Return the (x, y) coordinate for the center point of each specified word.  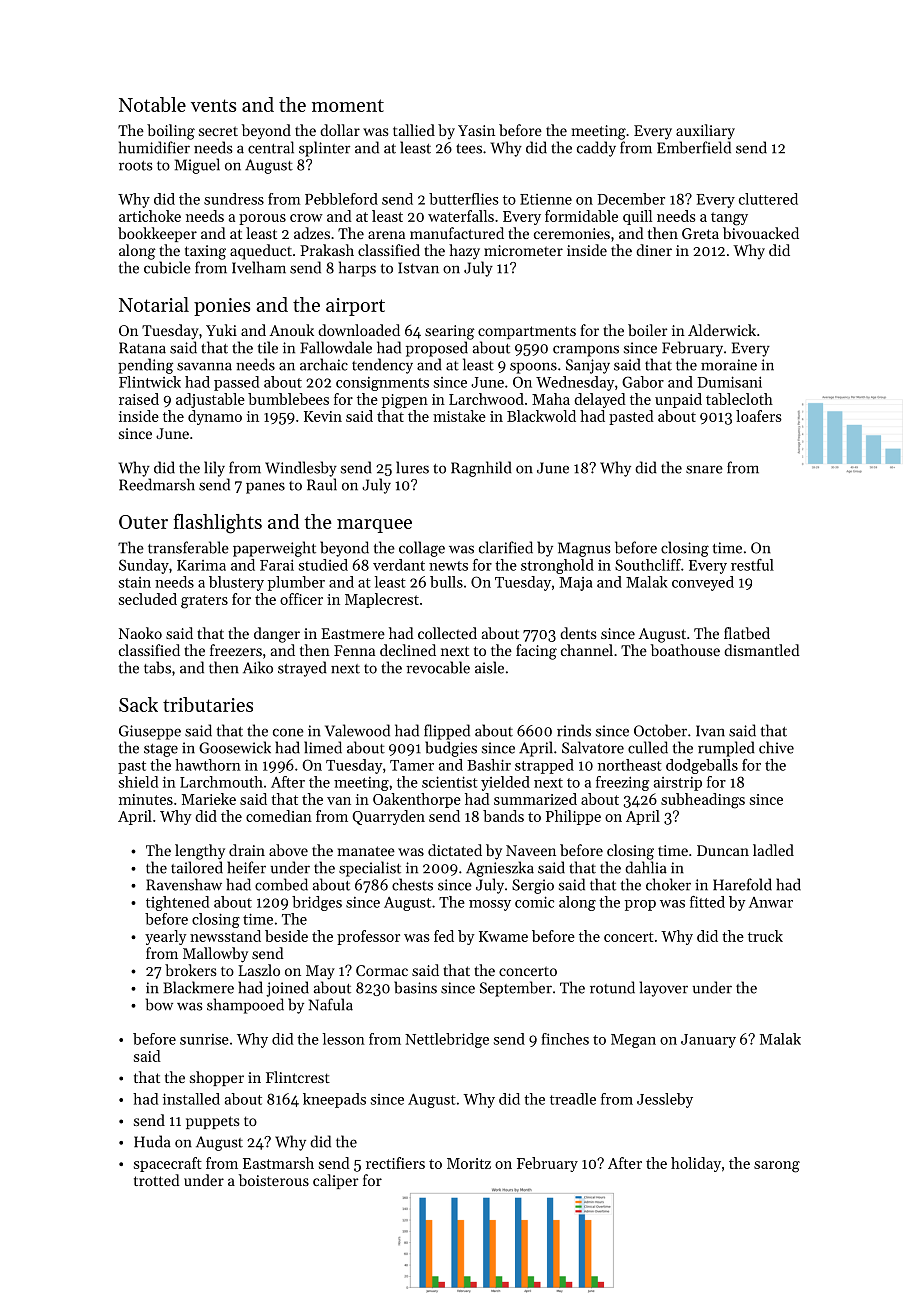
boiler (648, 330)
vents (213, 105)
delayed (600, 400)
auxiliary (705, 131)
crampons (586, 351)
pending (146, 366)
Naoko (140, 633)
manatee (366, 851)
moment (348, 105)
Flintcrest (298, 1077)
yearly (166, 937)
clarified (506, 547)
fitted (707, 902)
